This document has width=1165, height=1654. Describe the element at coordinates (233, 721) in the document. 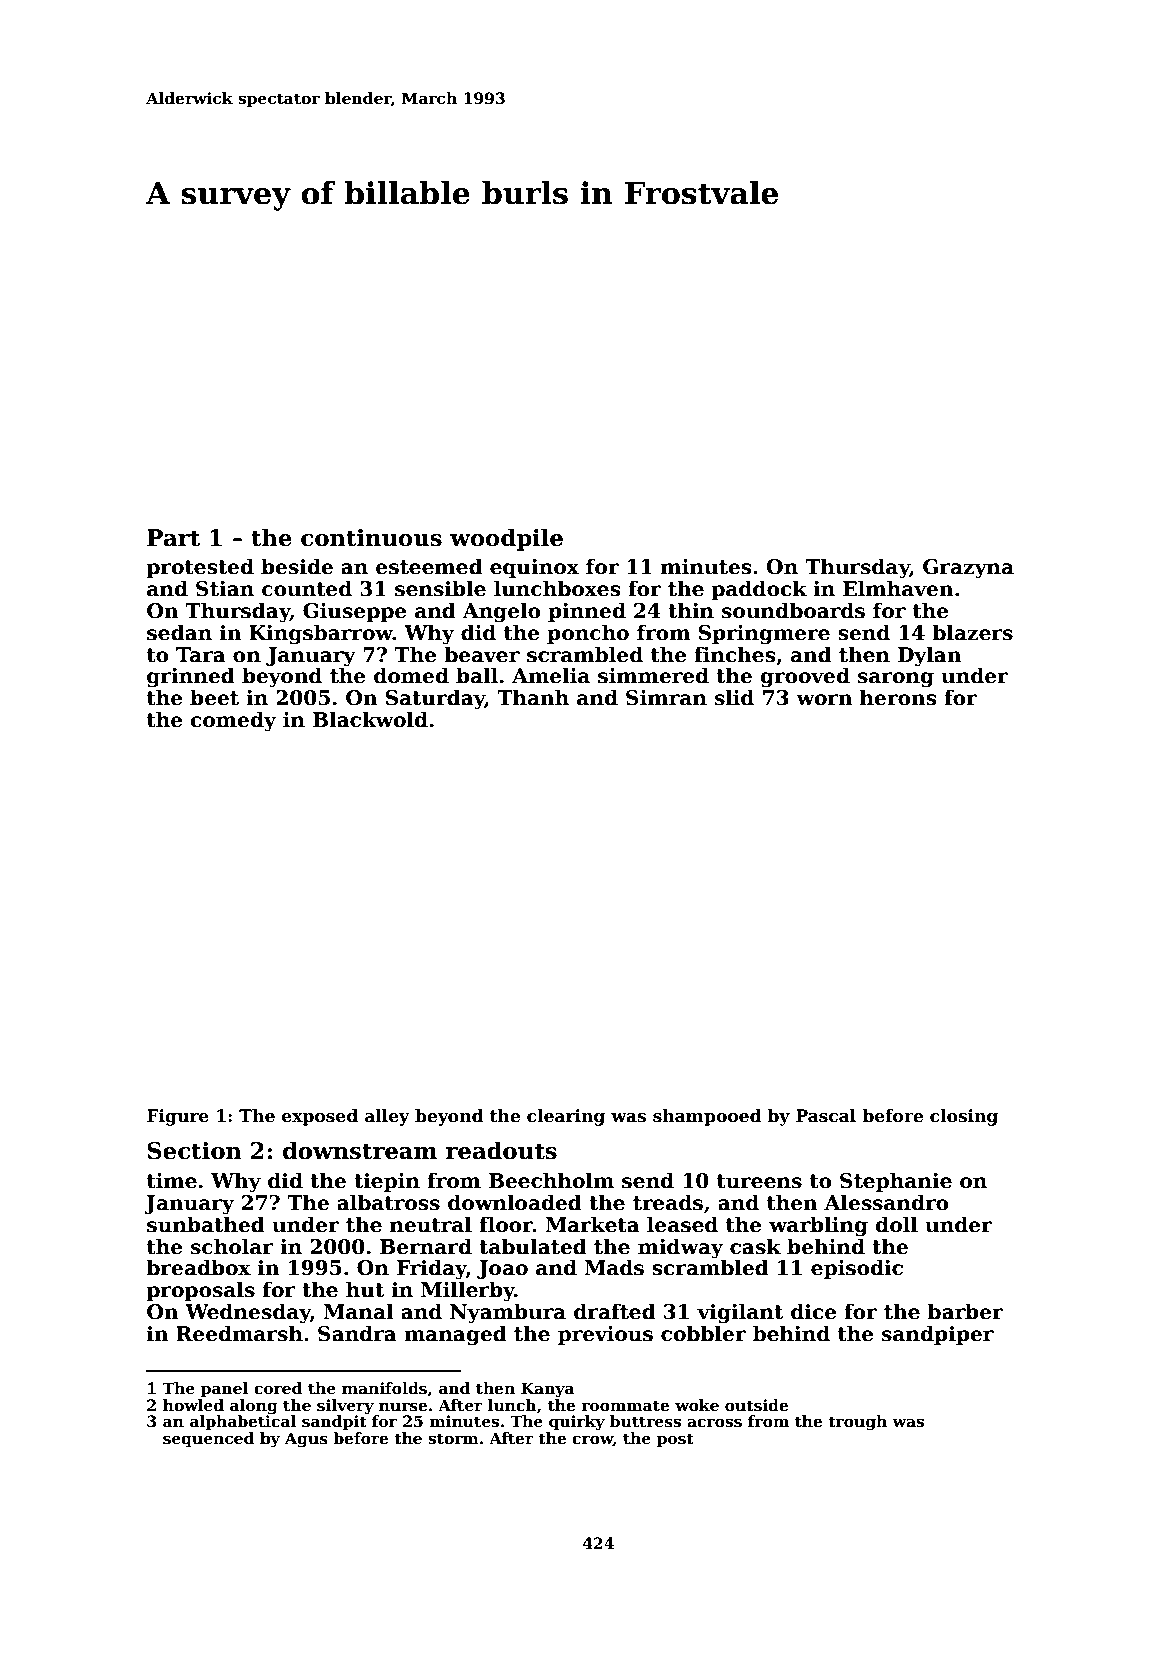

I see `comedy` at that location.
